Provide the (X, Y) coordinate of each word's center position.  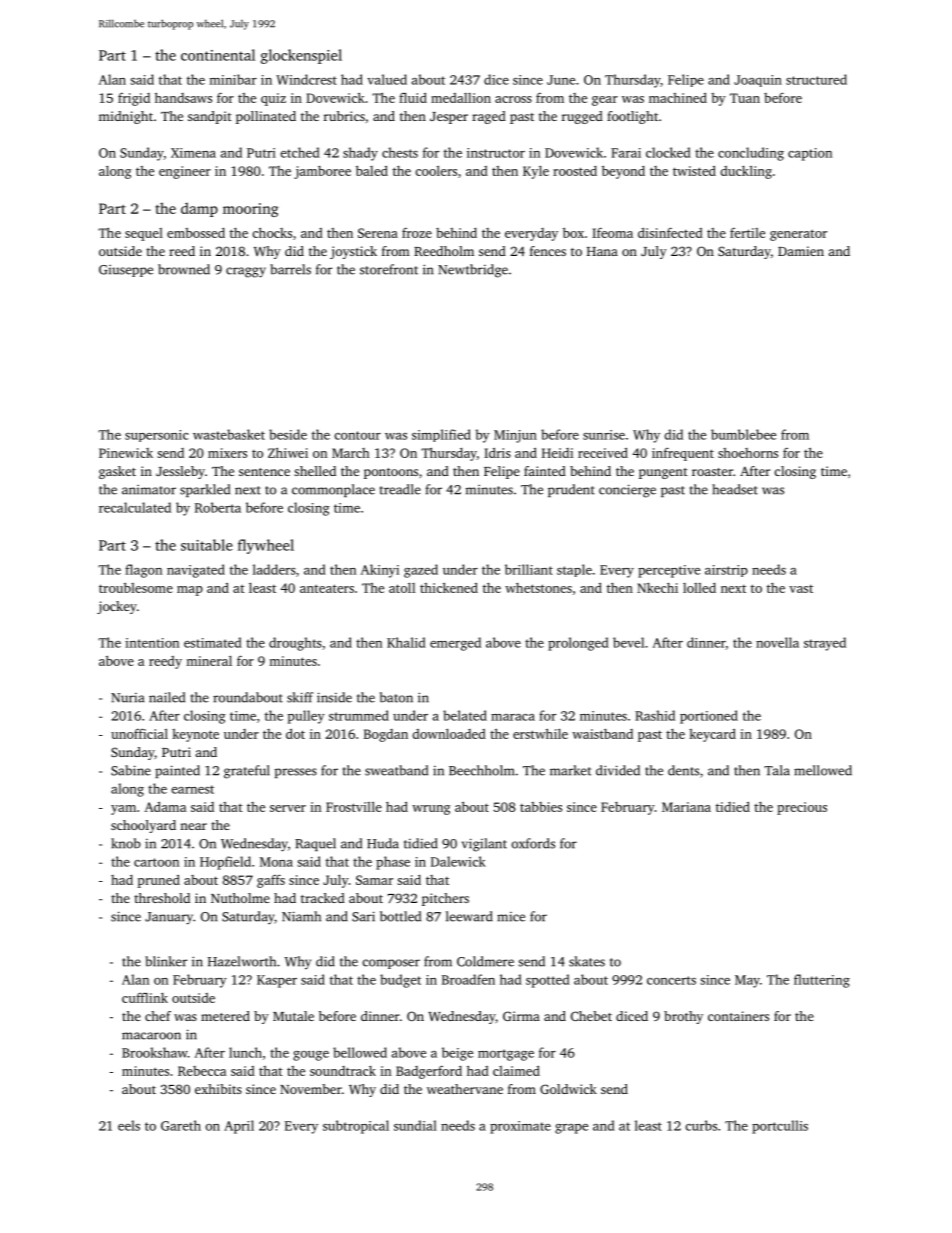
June (561, 80)
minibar (233, 79)
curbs (701, 1125)
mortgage (506, 1055)
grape (571, 1129)
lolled (699, 588)
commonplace (333, 490)
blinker (166, 961)
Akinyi (380, 571)
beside (288, 434)
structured (816, 79)
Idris (497, 452)
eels (129, 1125)
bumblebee (743, 434)
